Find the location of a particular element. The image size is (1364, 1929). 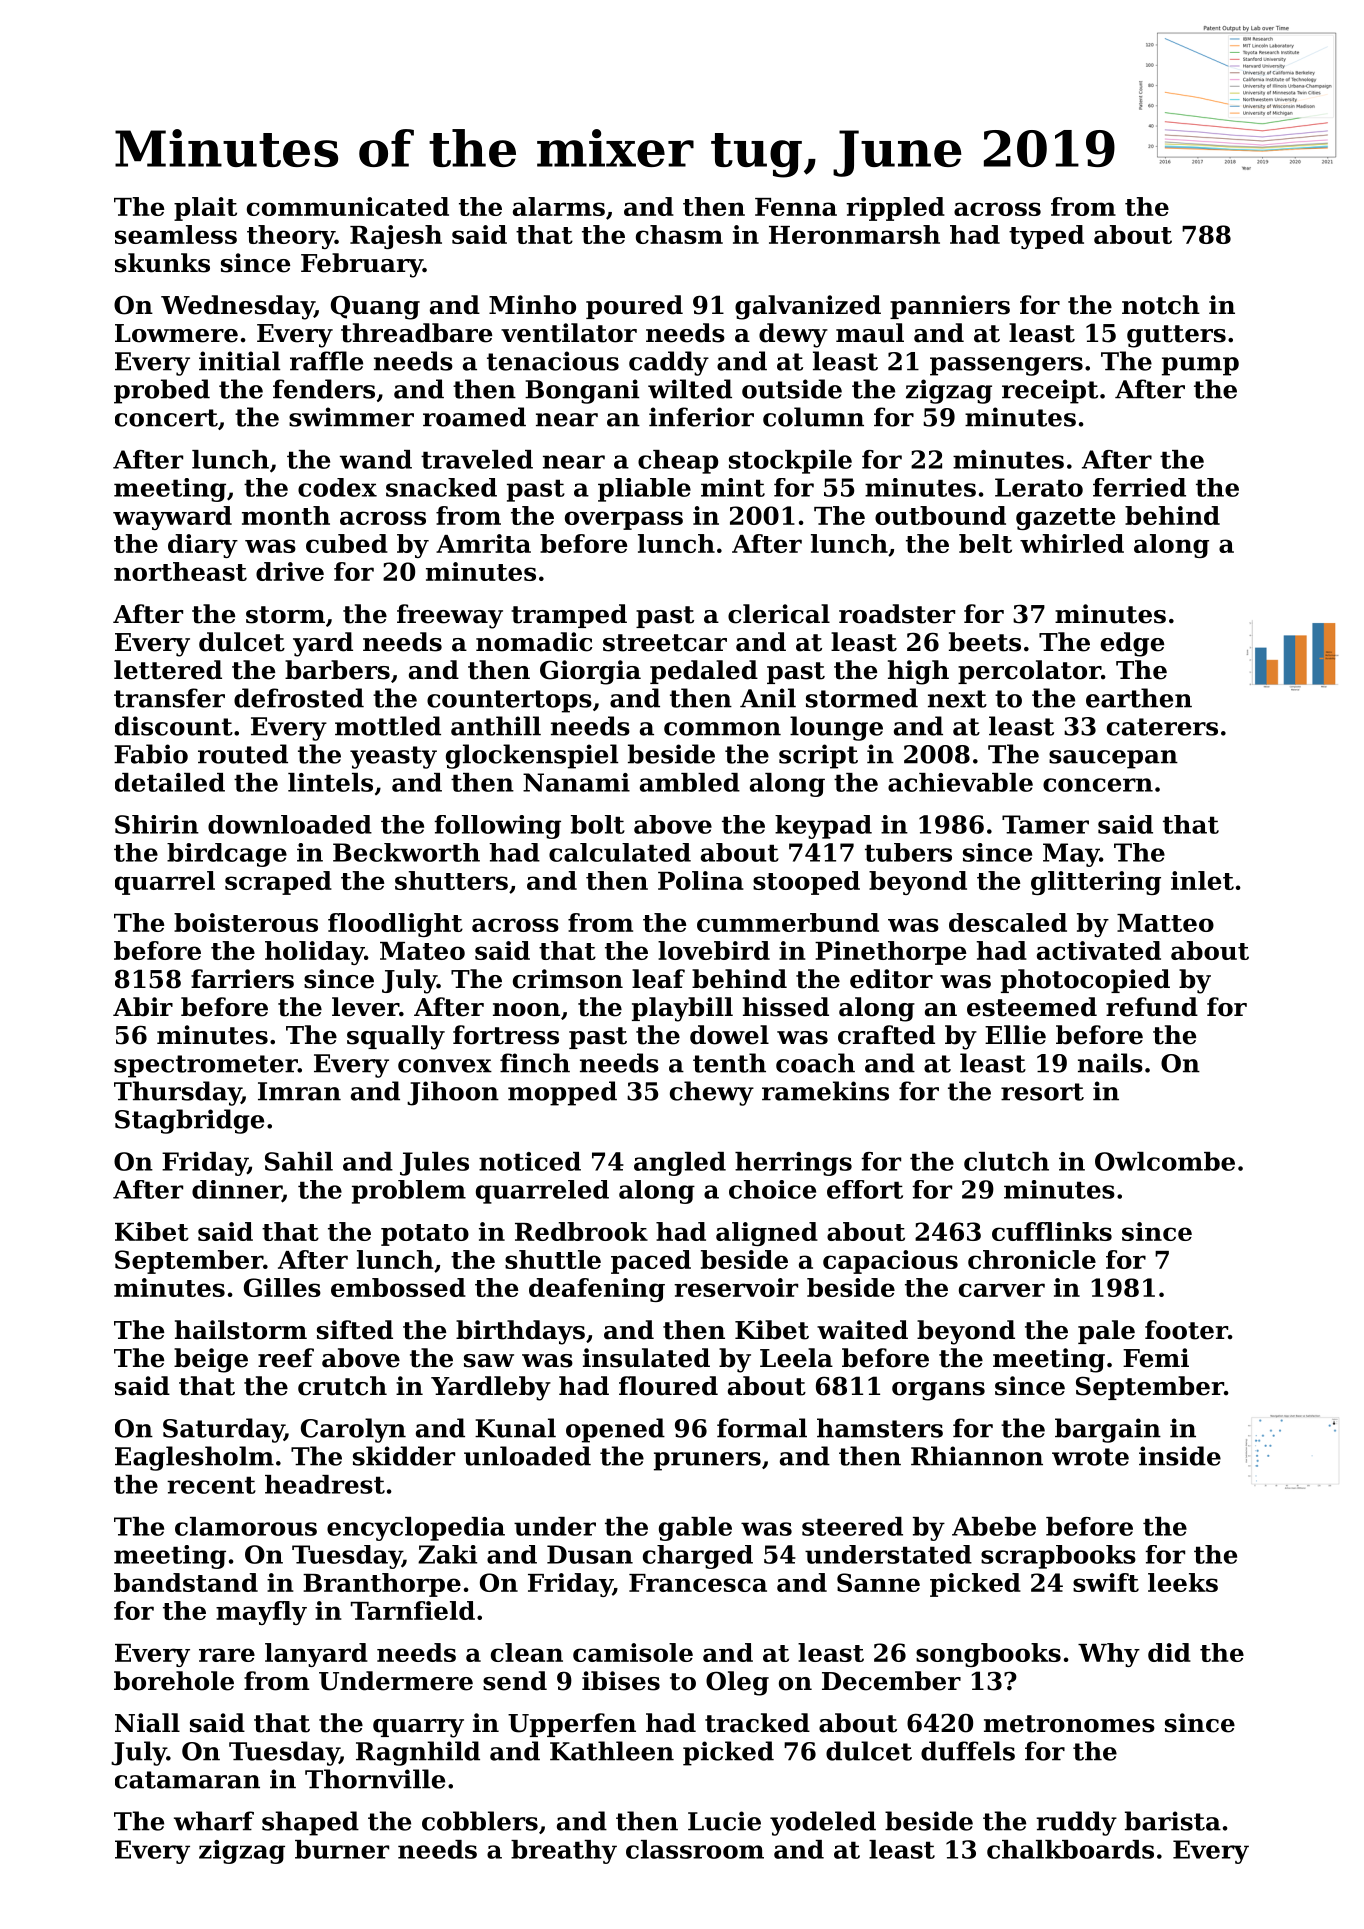

dewy is located at coordinates (793, 335).
